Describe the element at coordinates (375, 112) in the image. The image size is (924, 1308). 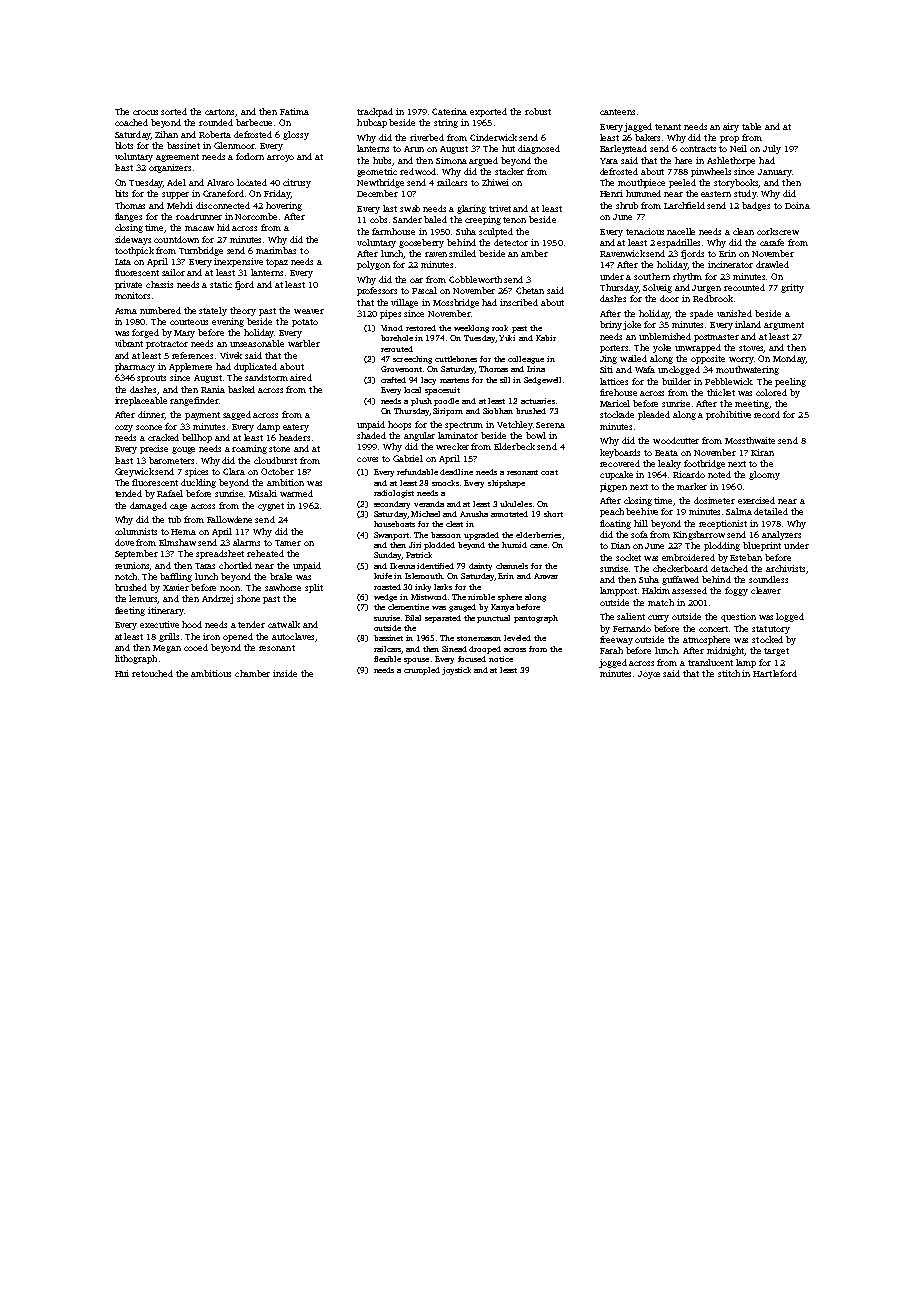
I see `trackpad` at that location.
